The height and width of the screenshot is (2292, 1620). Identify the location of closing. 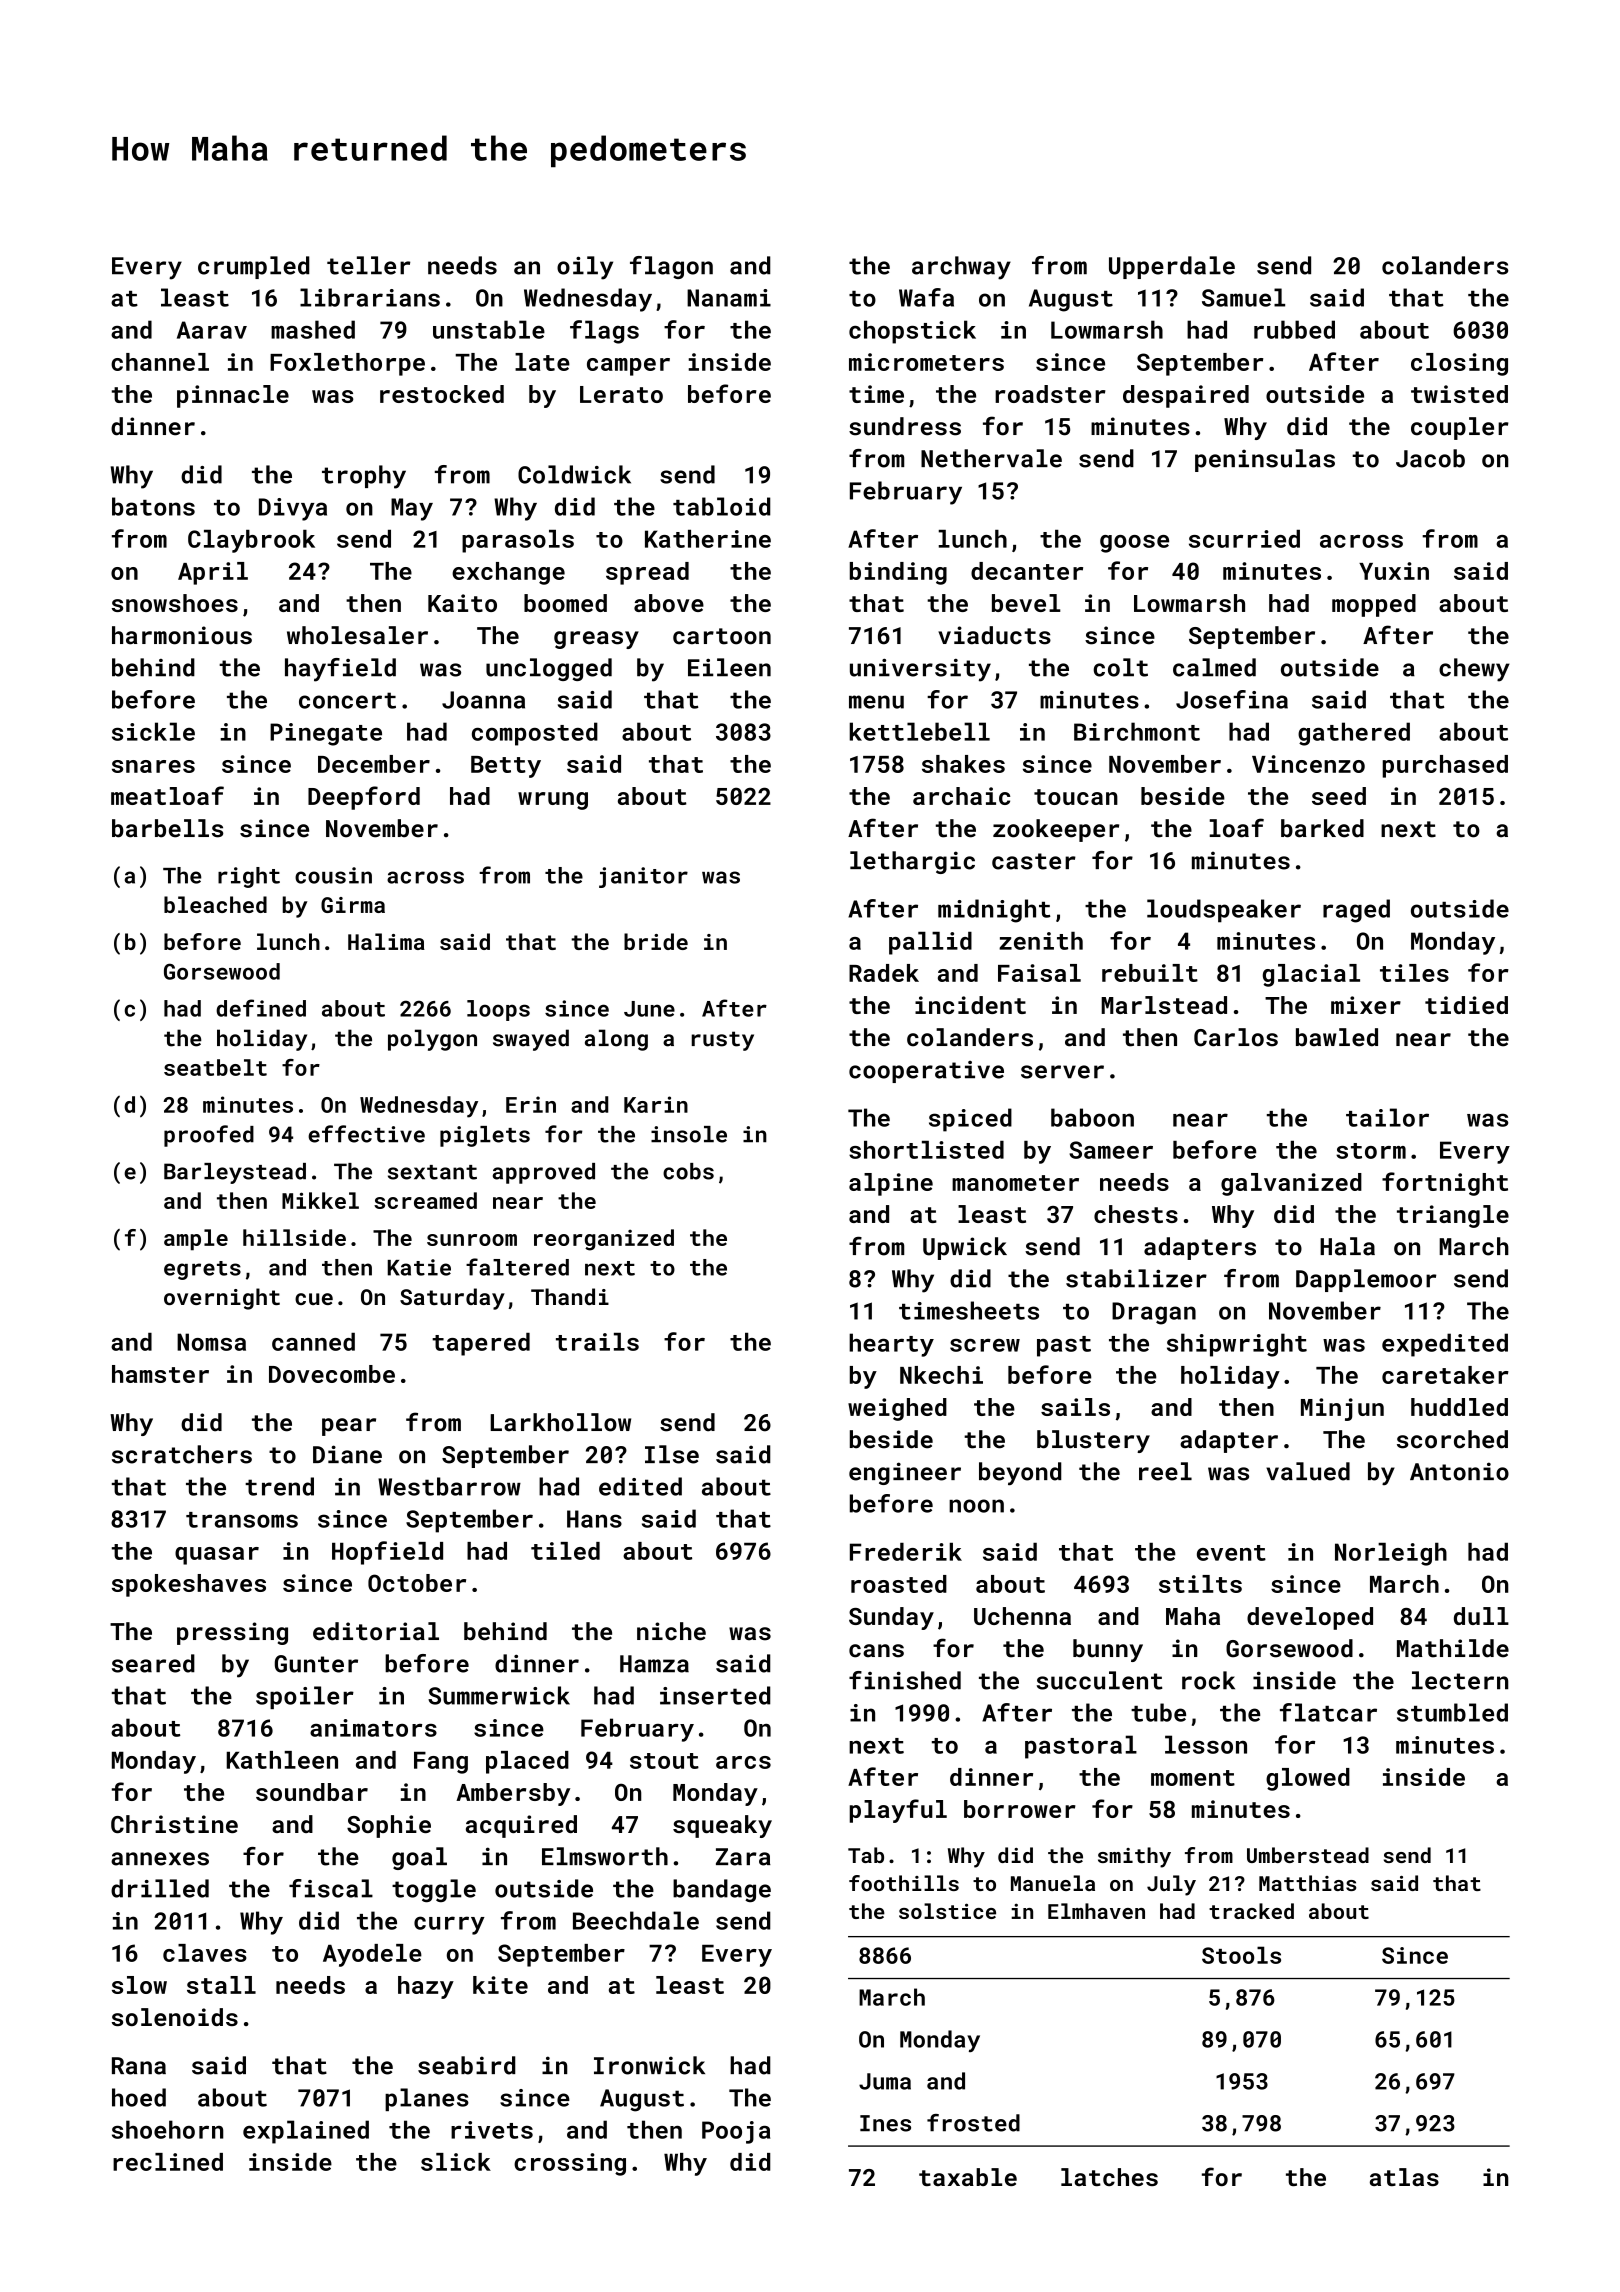
(1459, 364).
